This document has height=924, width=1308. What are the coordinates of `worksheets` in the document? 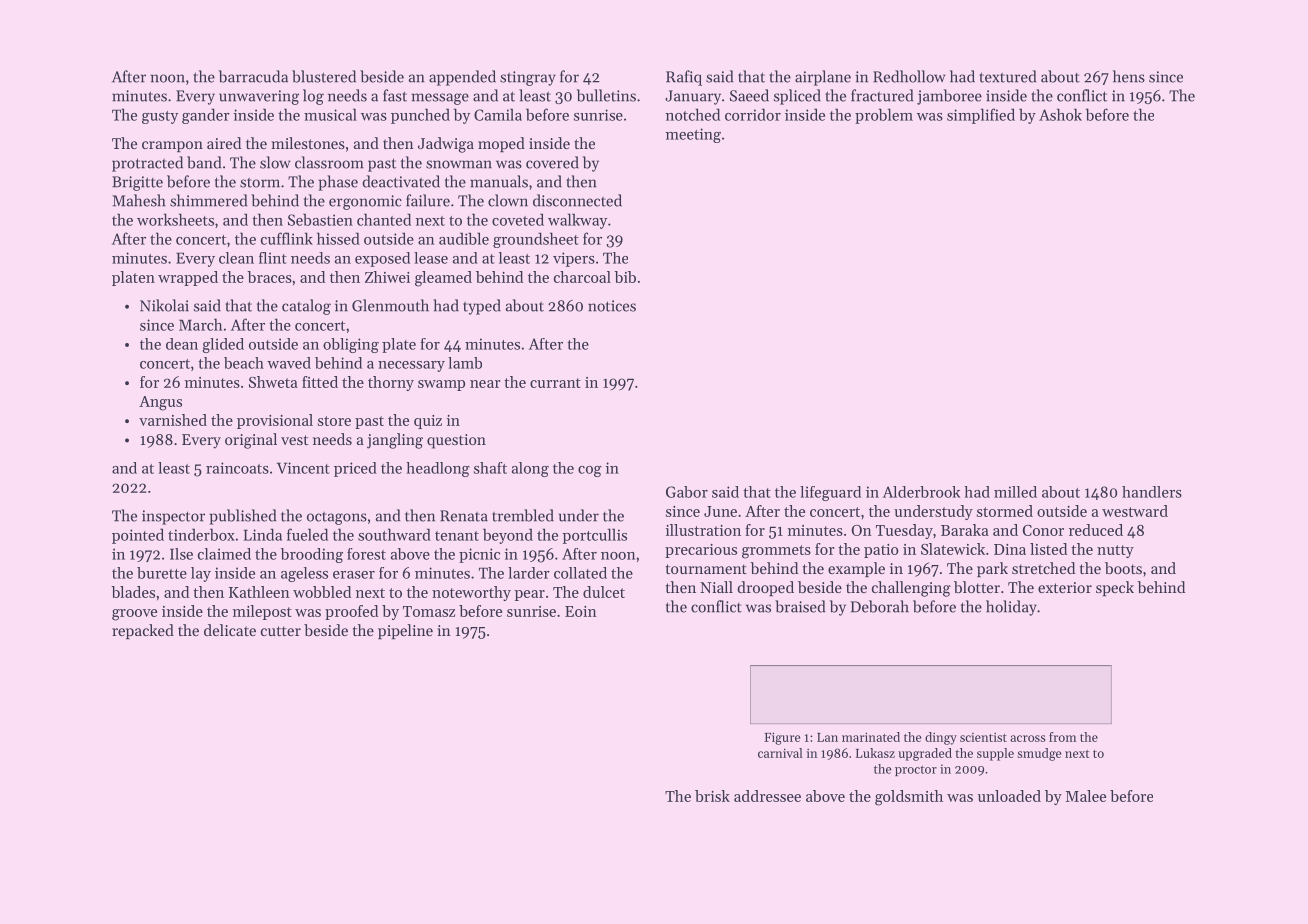 It's located at (175, 219).
